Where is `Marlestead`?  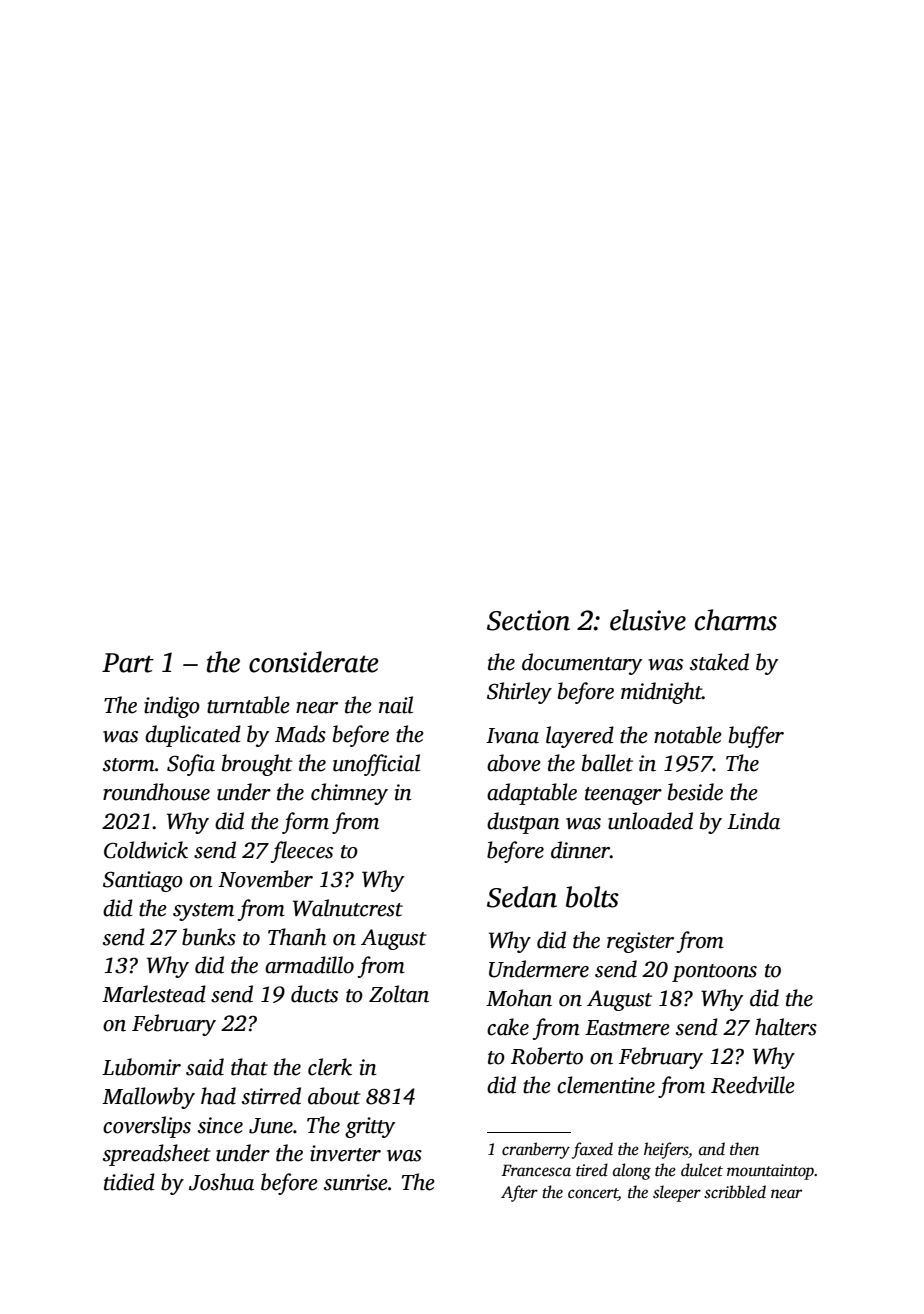 Marlestead is located at coordinates (154, 994).
